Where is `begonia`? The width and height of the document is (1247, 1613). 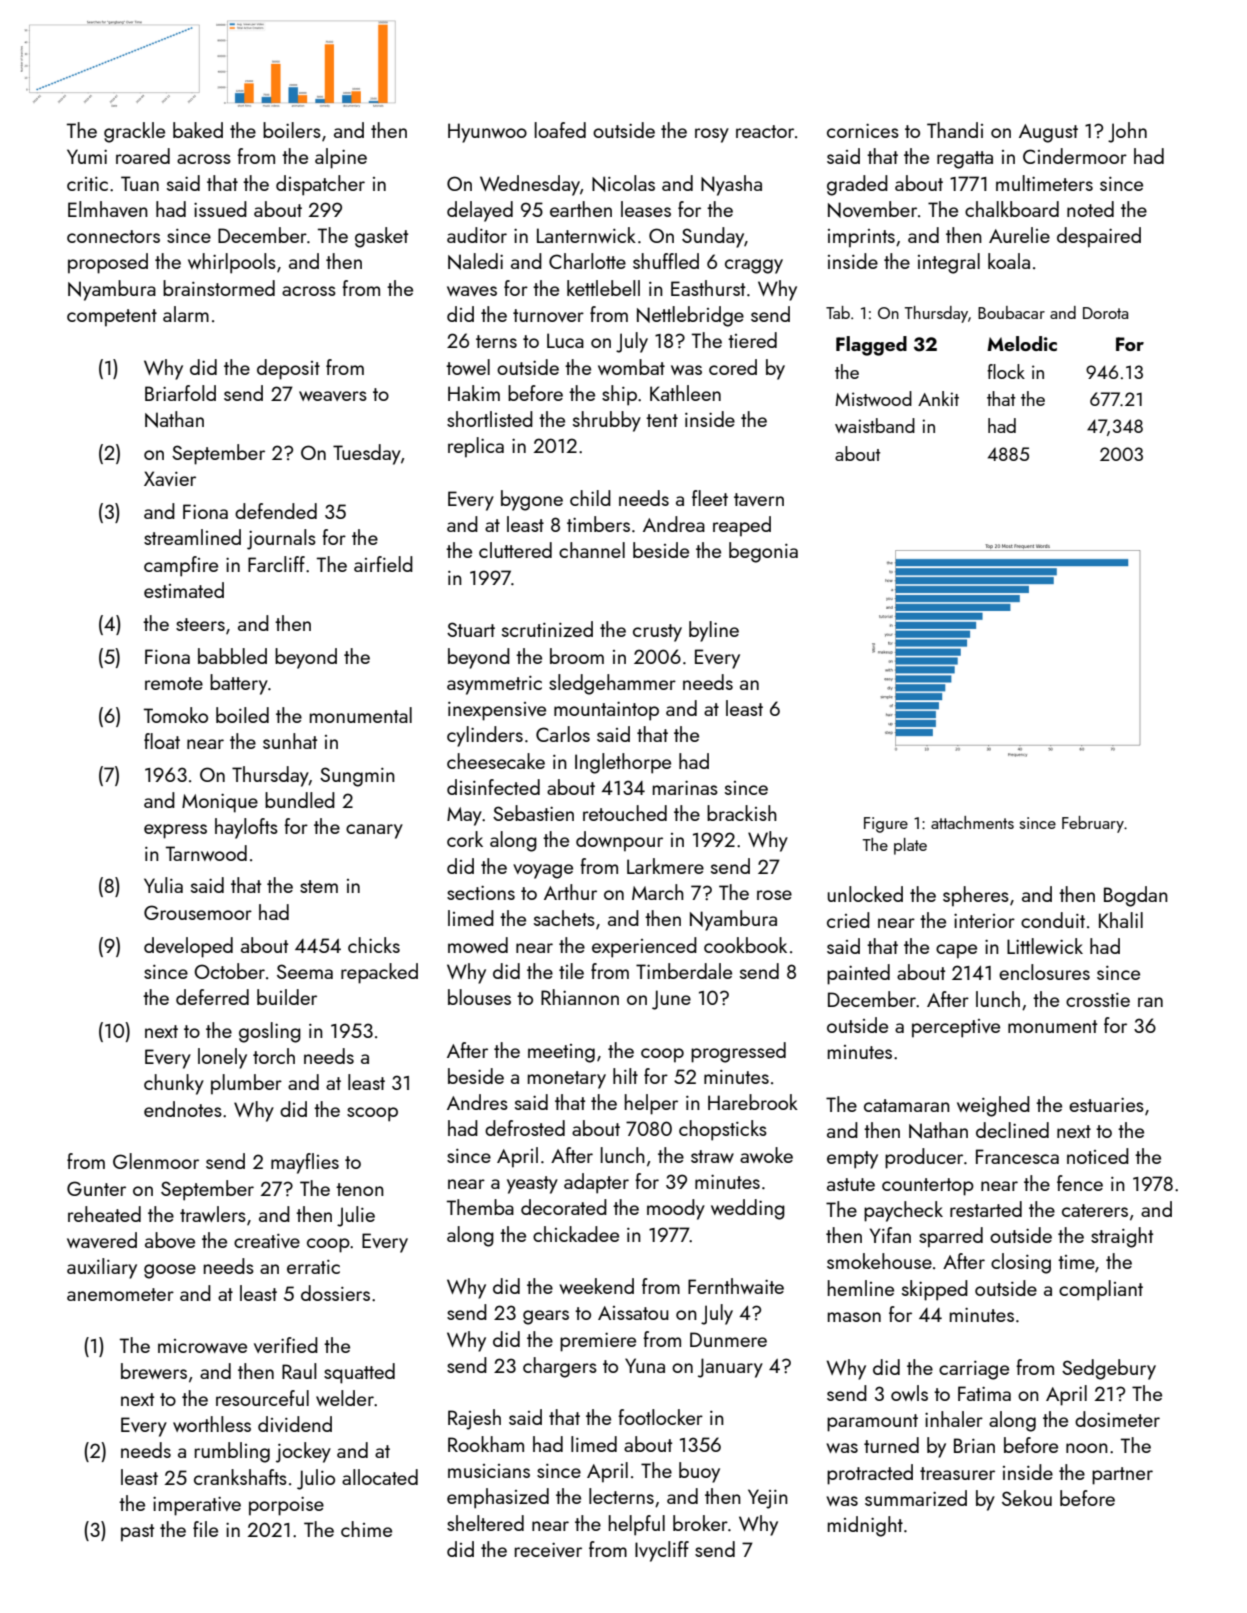 begonia is located at coordinates (763, 552).
